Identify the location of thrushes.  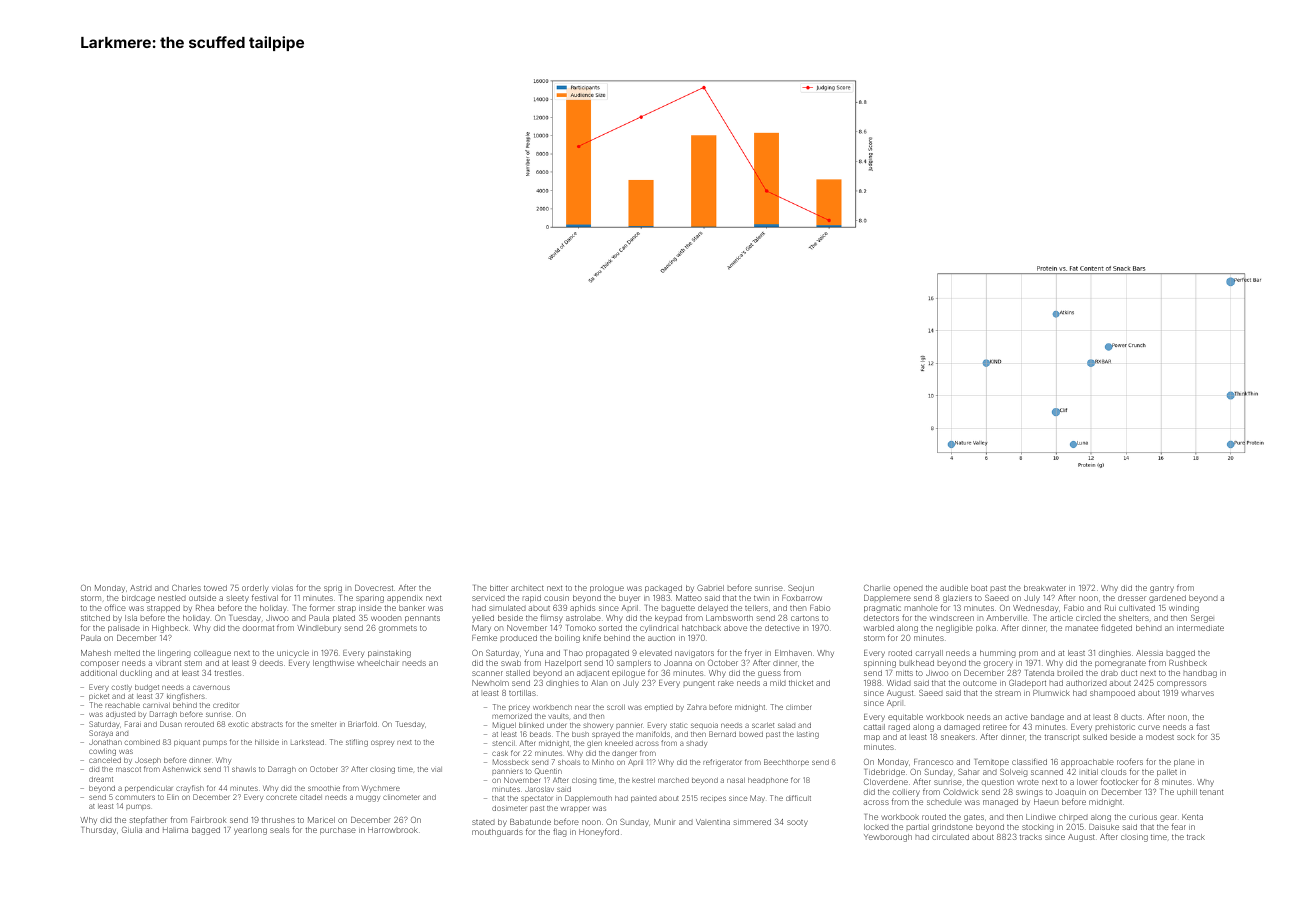
(278, 820).
